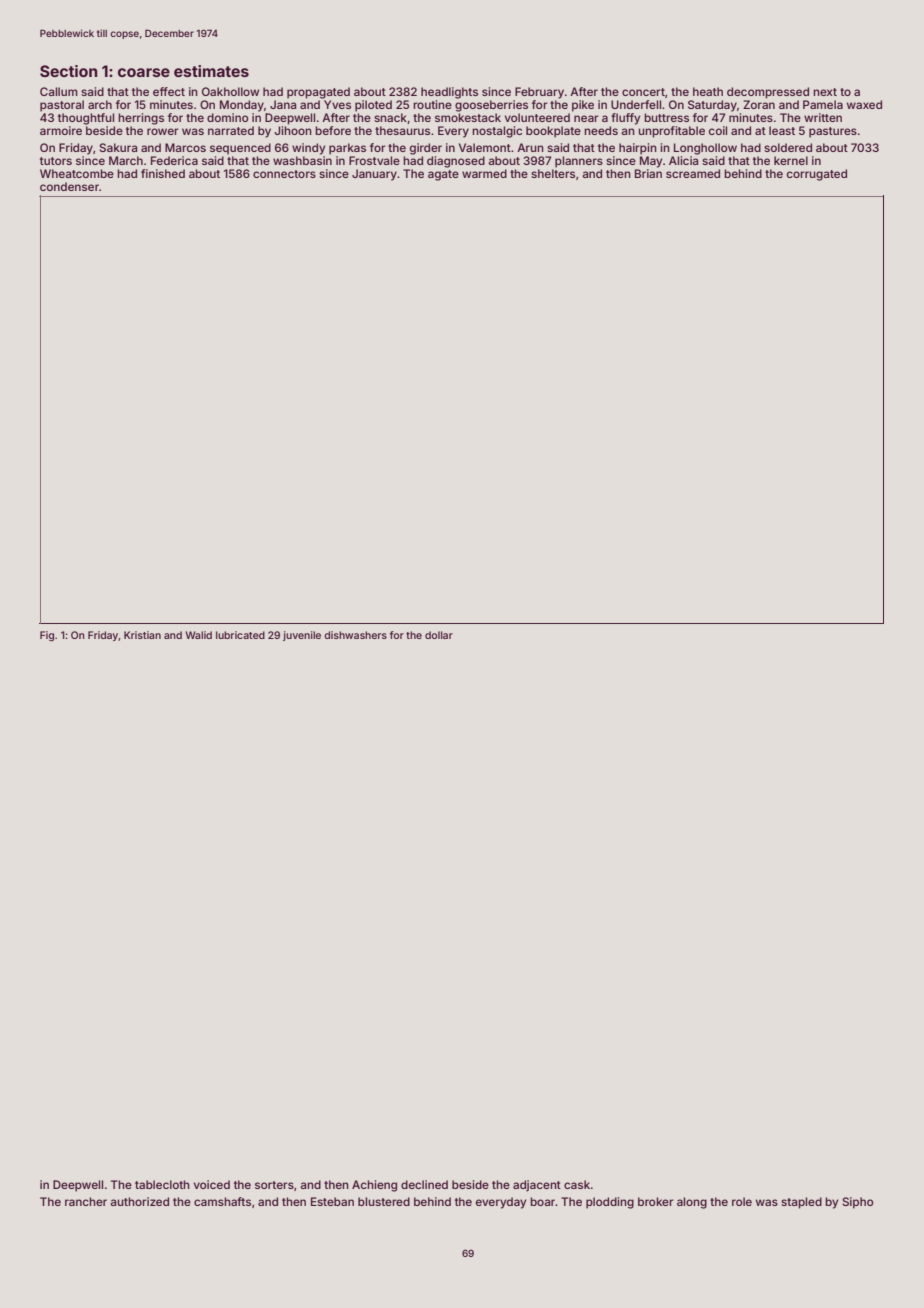 This image has width=924, height=1308. What do you see at coordinates (424, 1184) in the image?
I see `declined` at bounding box center [424, 1184].
